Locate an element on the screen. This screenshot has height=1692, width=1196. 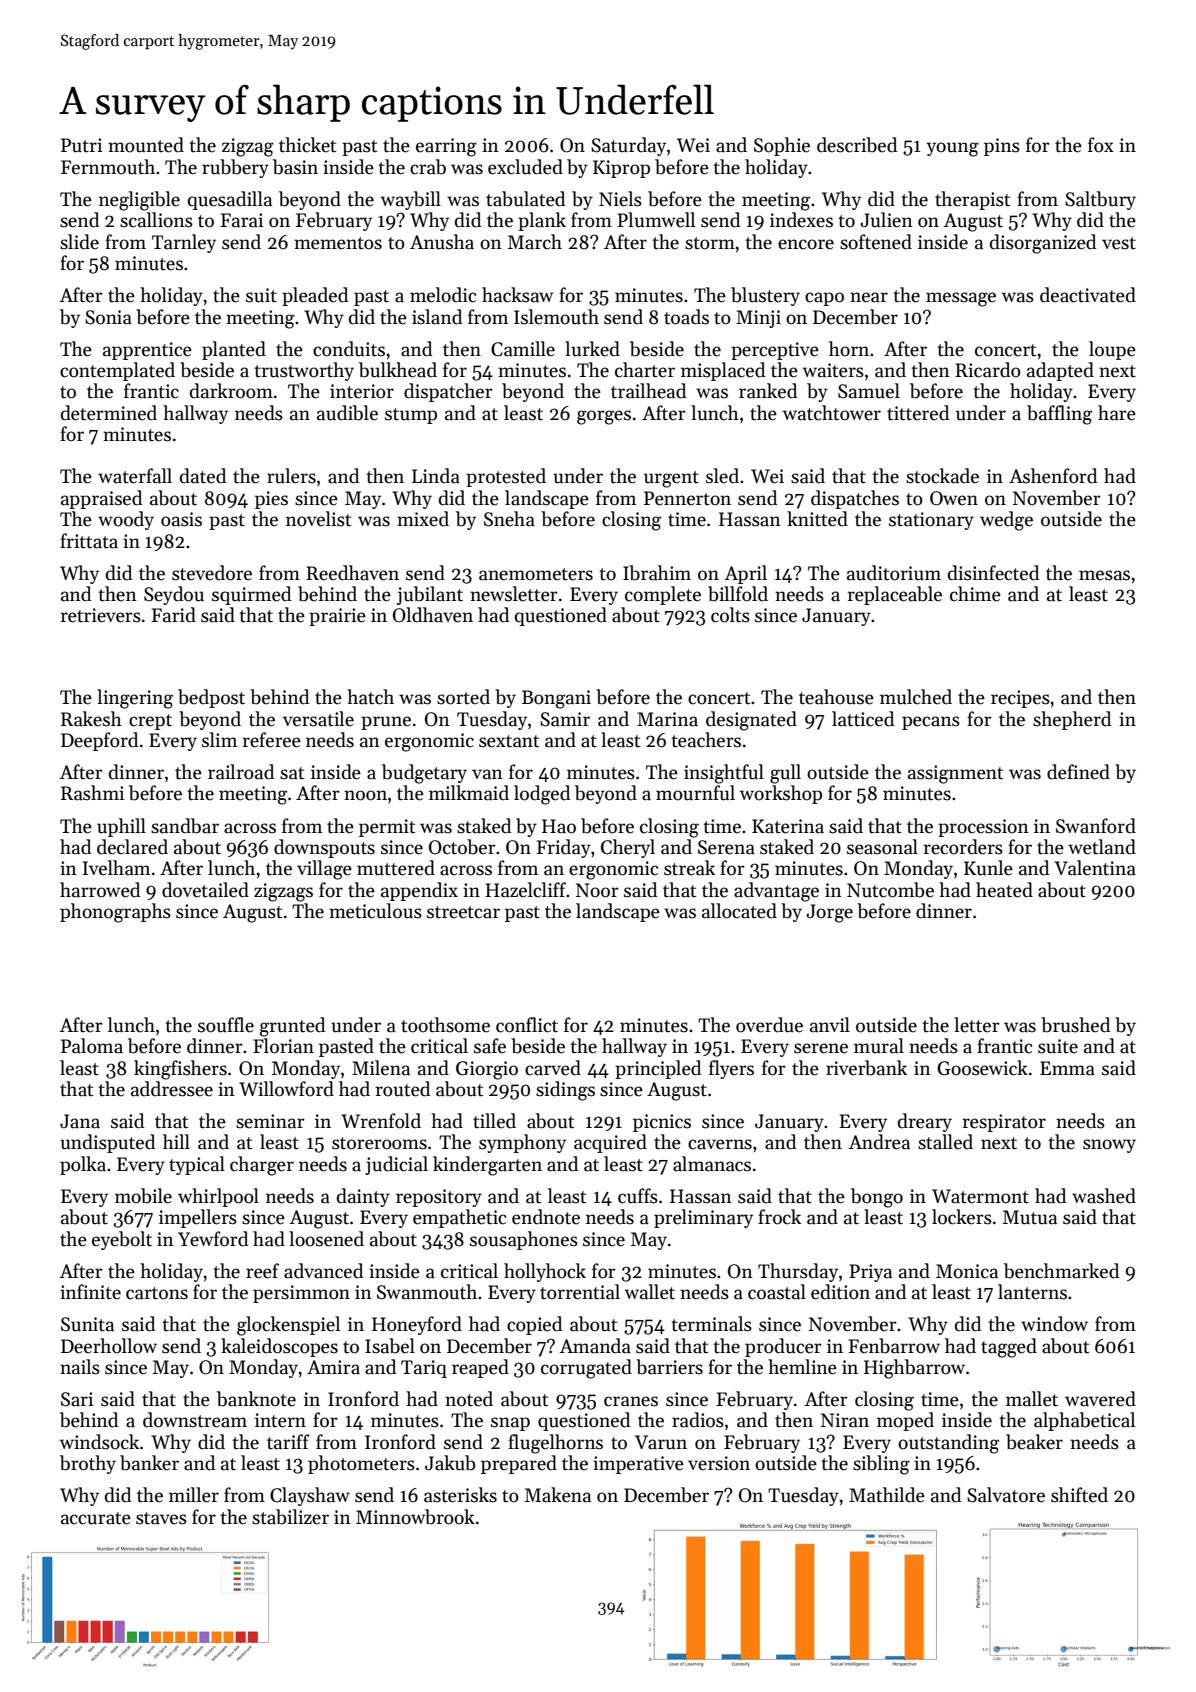
pins is located at coordinates (1002, 147).
